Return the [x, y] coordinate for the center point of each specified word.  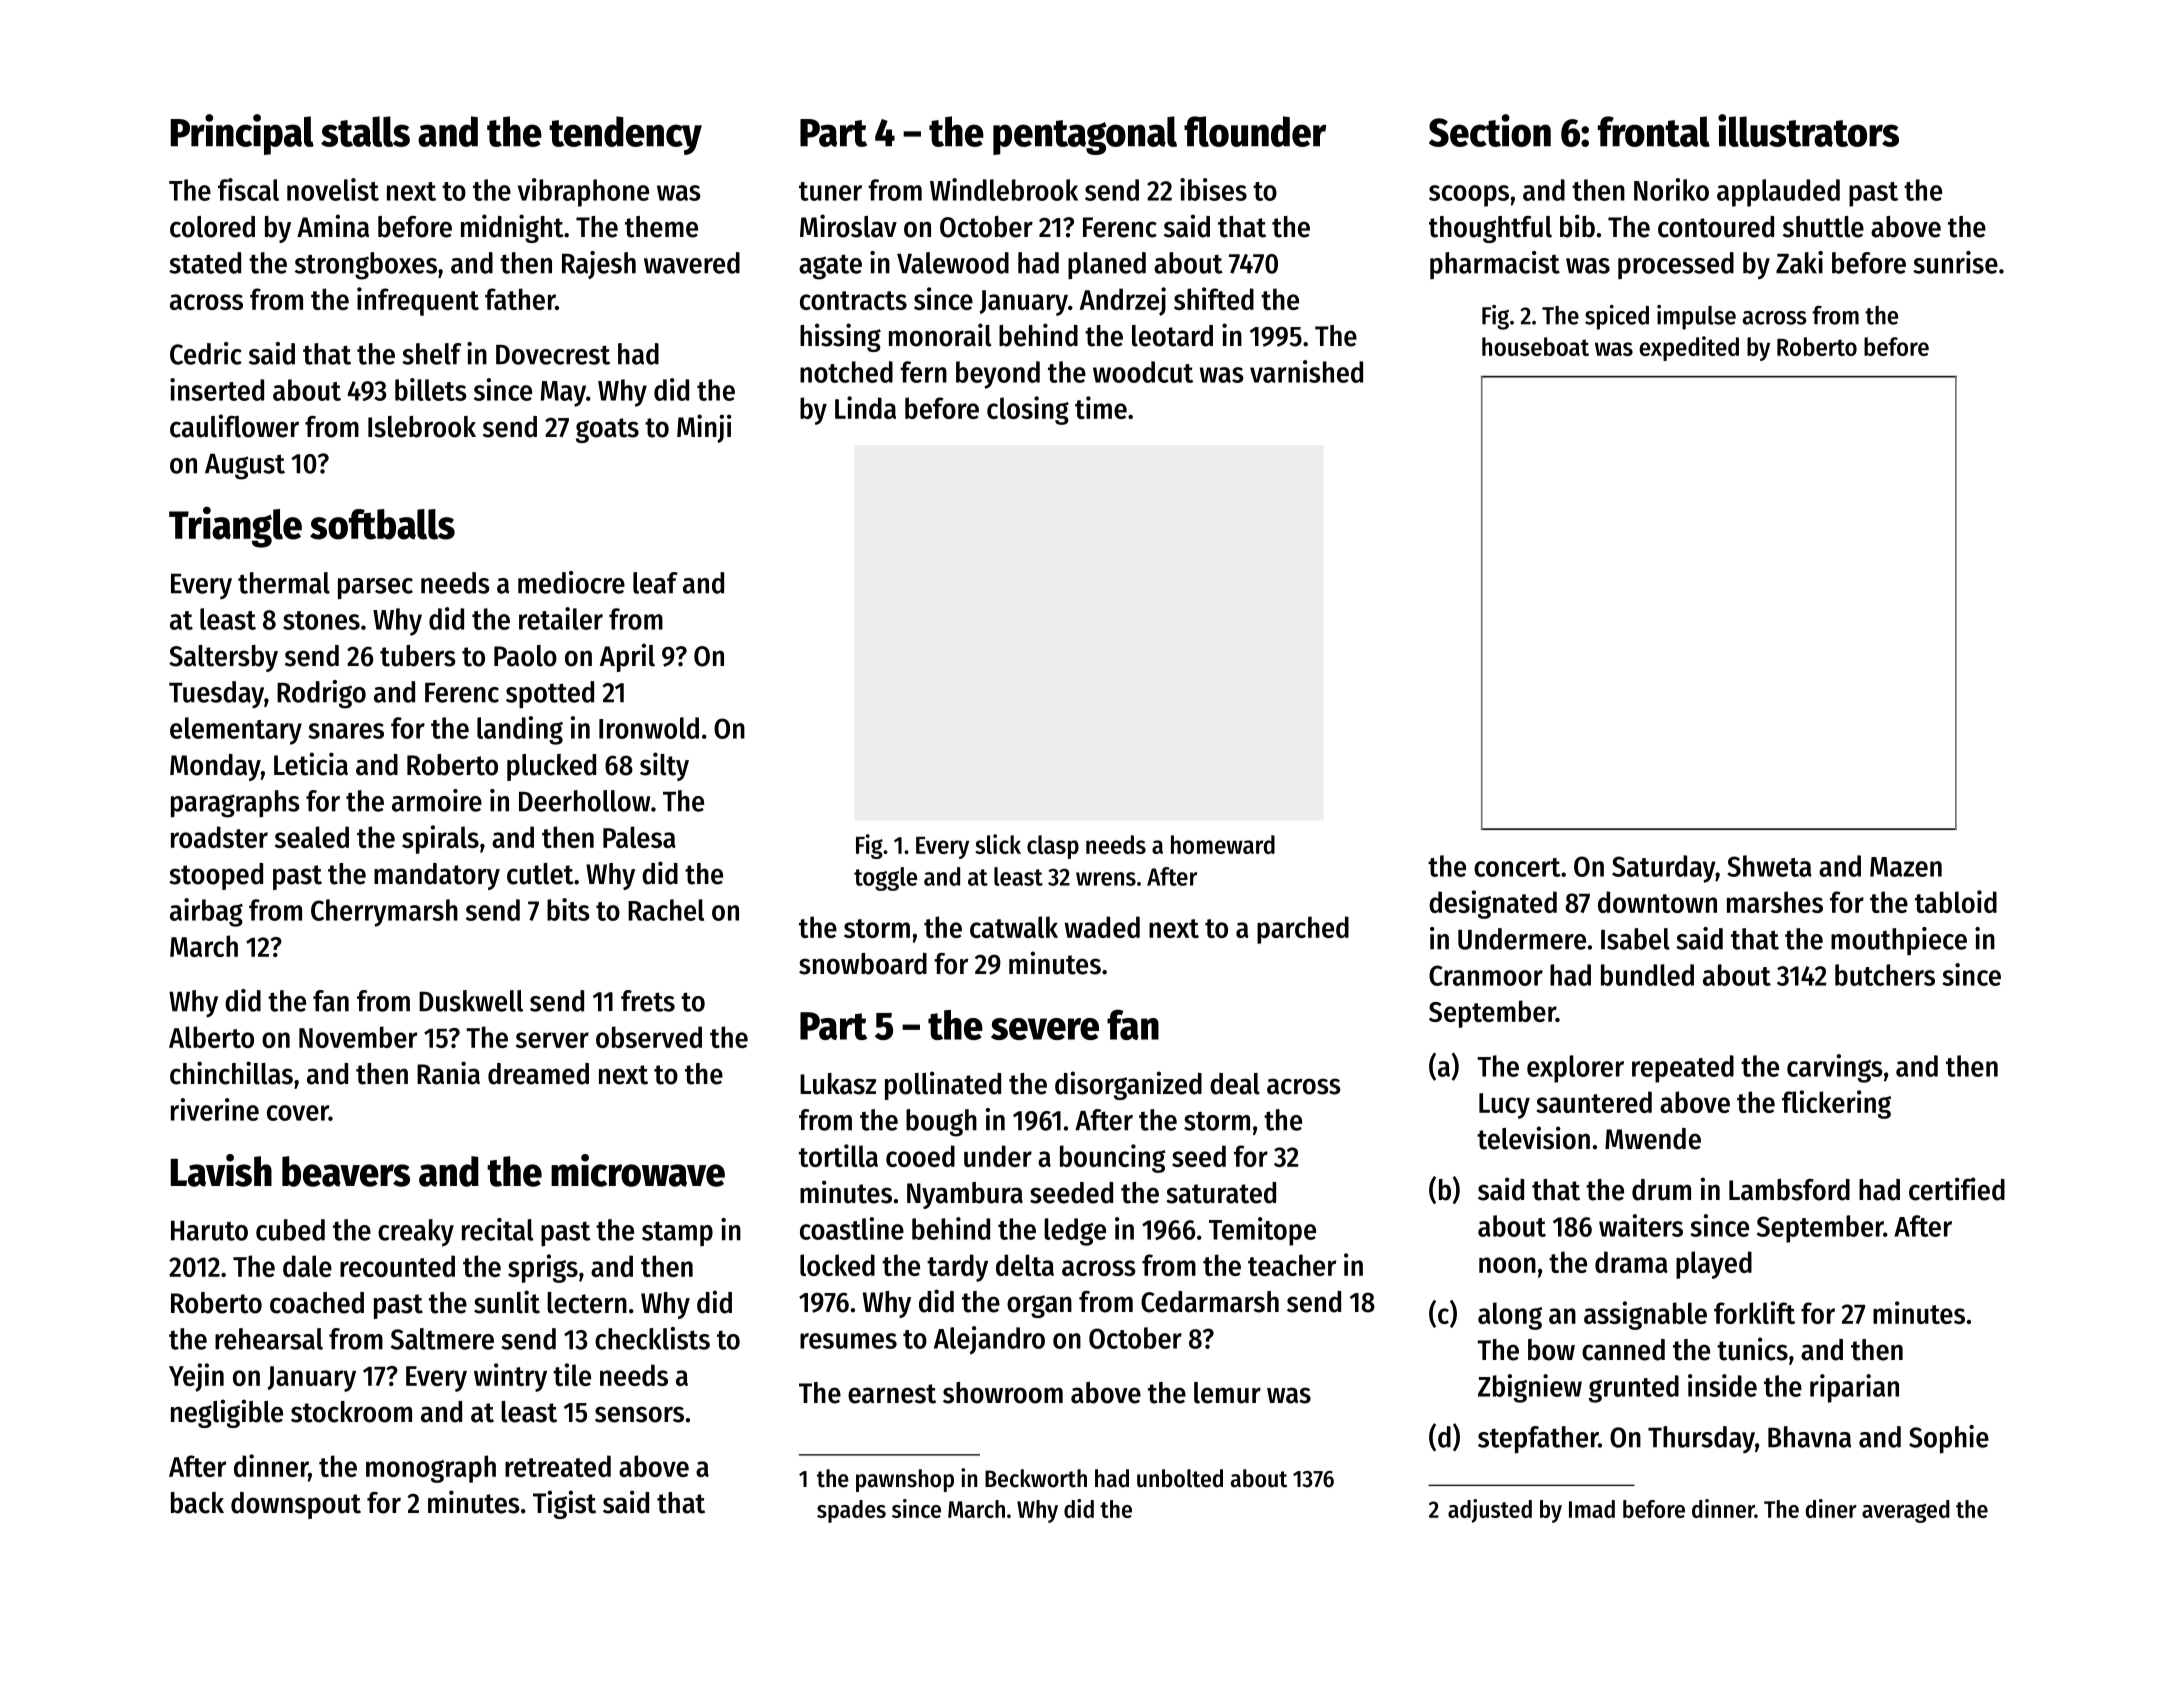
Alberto [211, 1037]
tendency [625, 135]
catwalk [1014, 927]
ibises [1213, 189]
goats [607, 430]
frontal [1654, 131]
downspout [296, 1505]
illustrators [1808, 130]
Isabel [1635, 939]
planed [1107, 266]
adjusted [1490, 1511]
